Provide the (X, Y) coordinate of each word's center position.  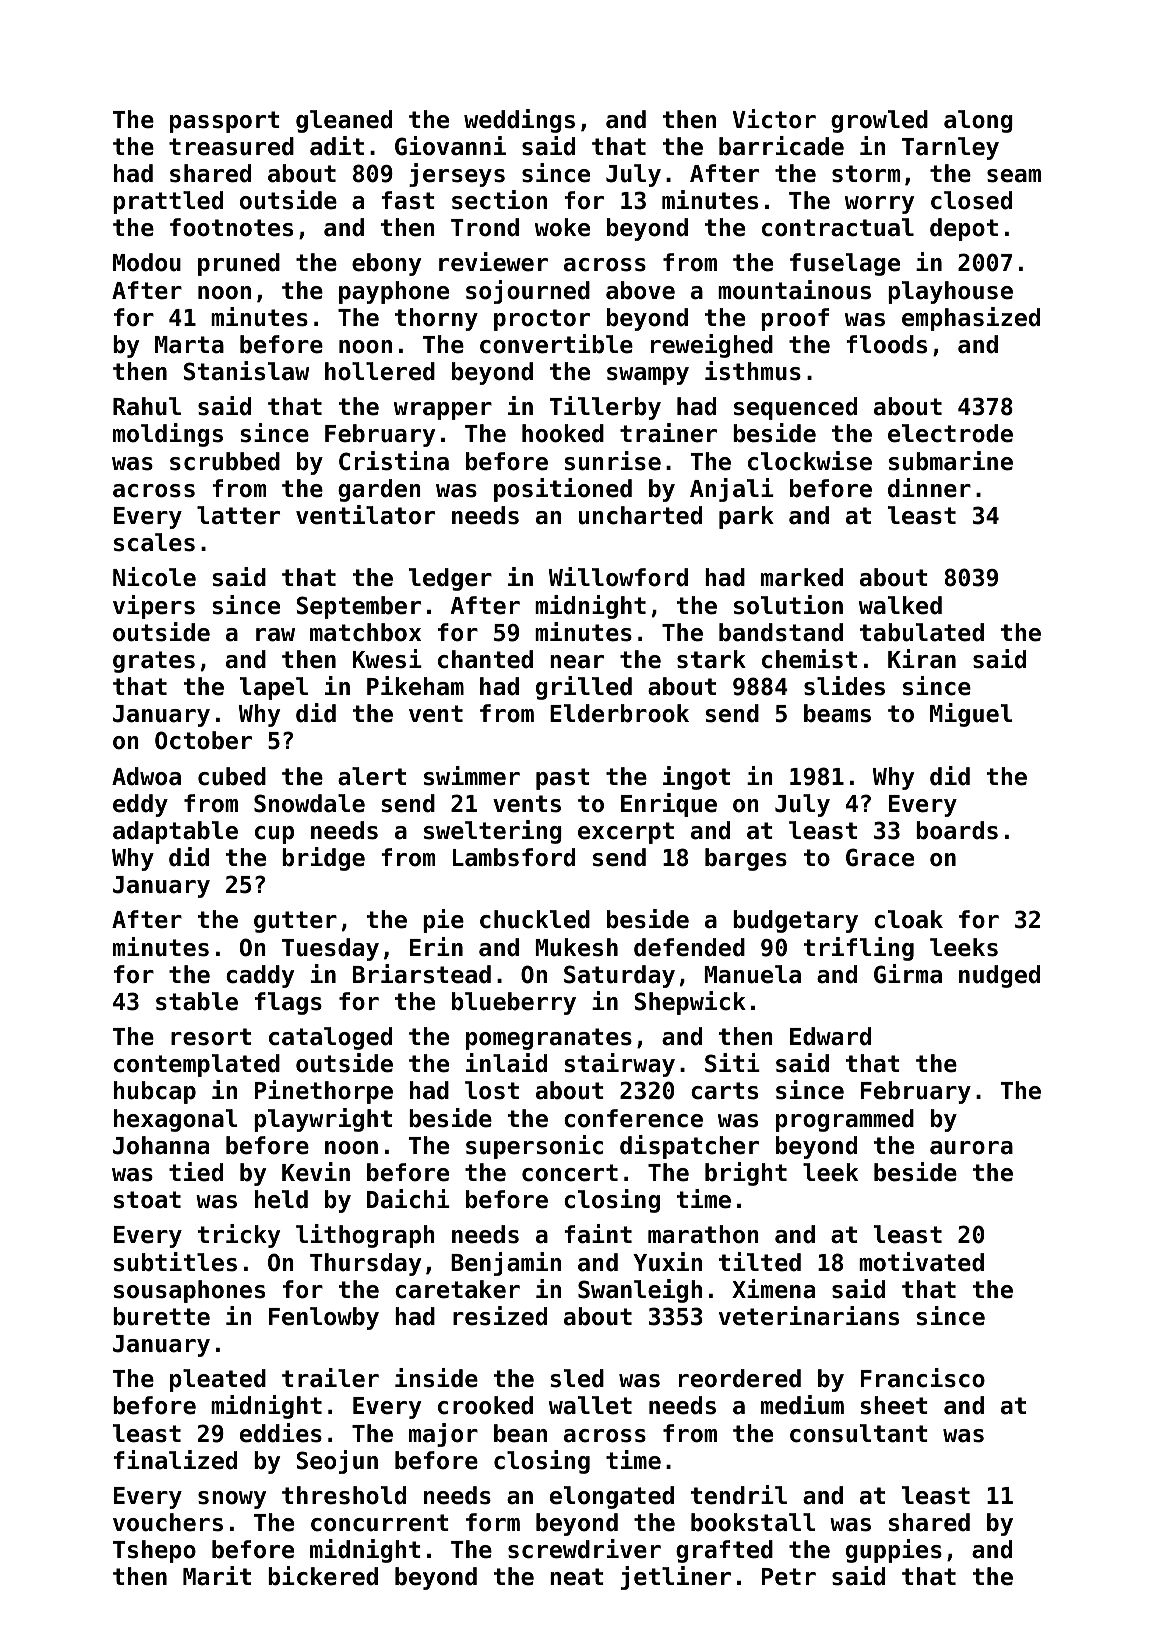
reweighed (712, 346)
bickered (323, 1576)
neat (577, 1577)
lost (492, 1090)
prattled (168, 202)
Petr (789, 1577)
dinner (929, 488)
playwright (323, 1120)
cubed (232, 776)
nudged (999, 976)
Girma (908, 974)
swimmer (472, 776)
